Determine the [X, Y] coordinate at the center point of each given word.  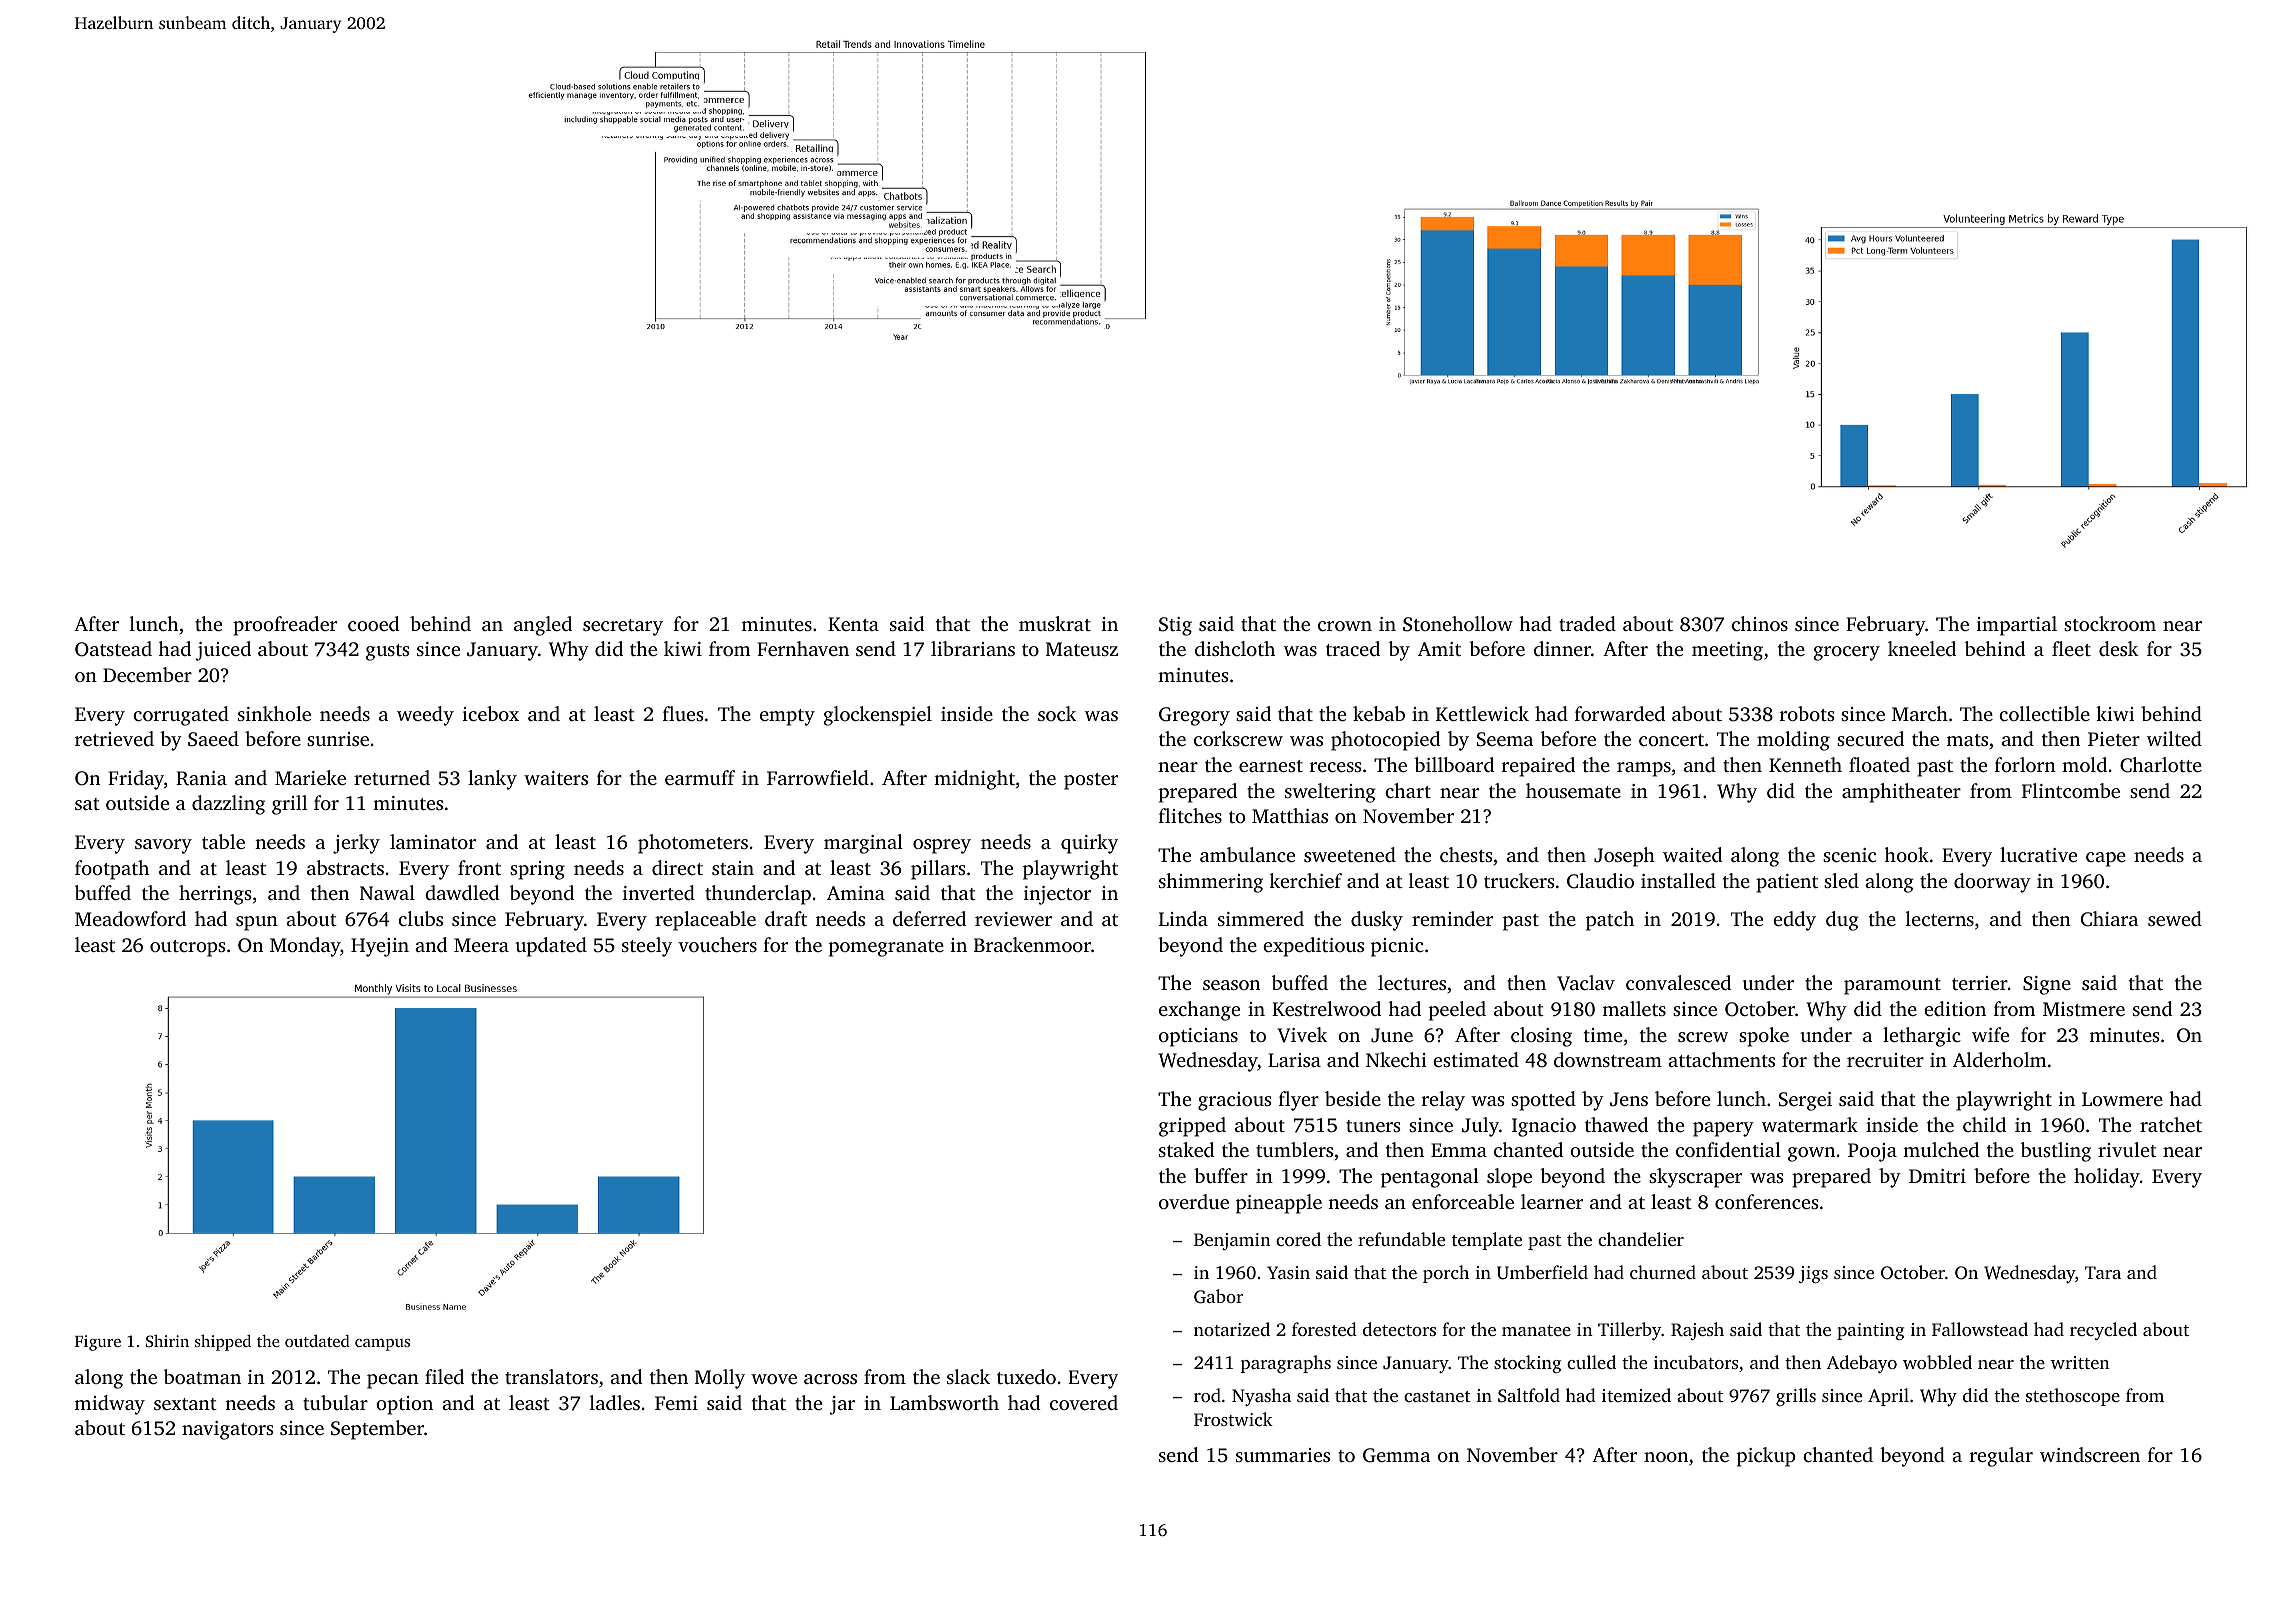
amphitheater [1901, 793]
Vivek [1302, 1035]
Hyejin [380, 947]
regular [2001, 1457]
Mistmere [2084, 1009]
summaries [1283, 1455]
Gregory [1194, 716]
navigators [228, 1430]
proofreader [285, 626]
